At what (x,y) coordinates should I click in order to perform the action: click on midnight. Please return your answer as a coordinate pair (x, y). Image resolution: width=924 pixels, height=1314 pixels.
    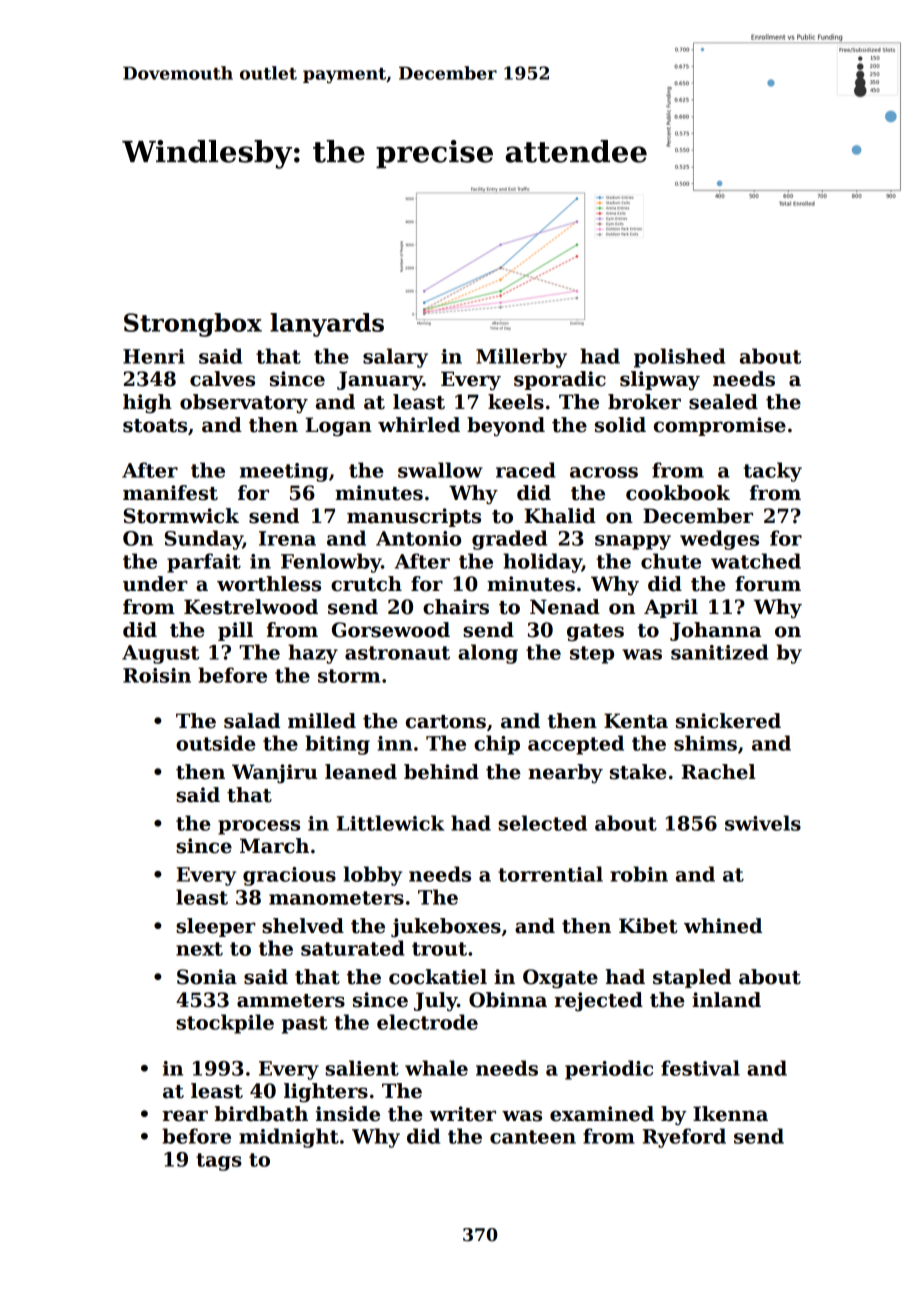
    Looking at the image, I should click on (289, 1138).
